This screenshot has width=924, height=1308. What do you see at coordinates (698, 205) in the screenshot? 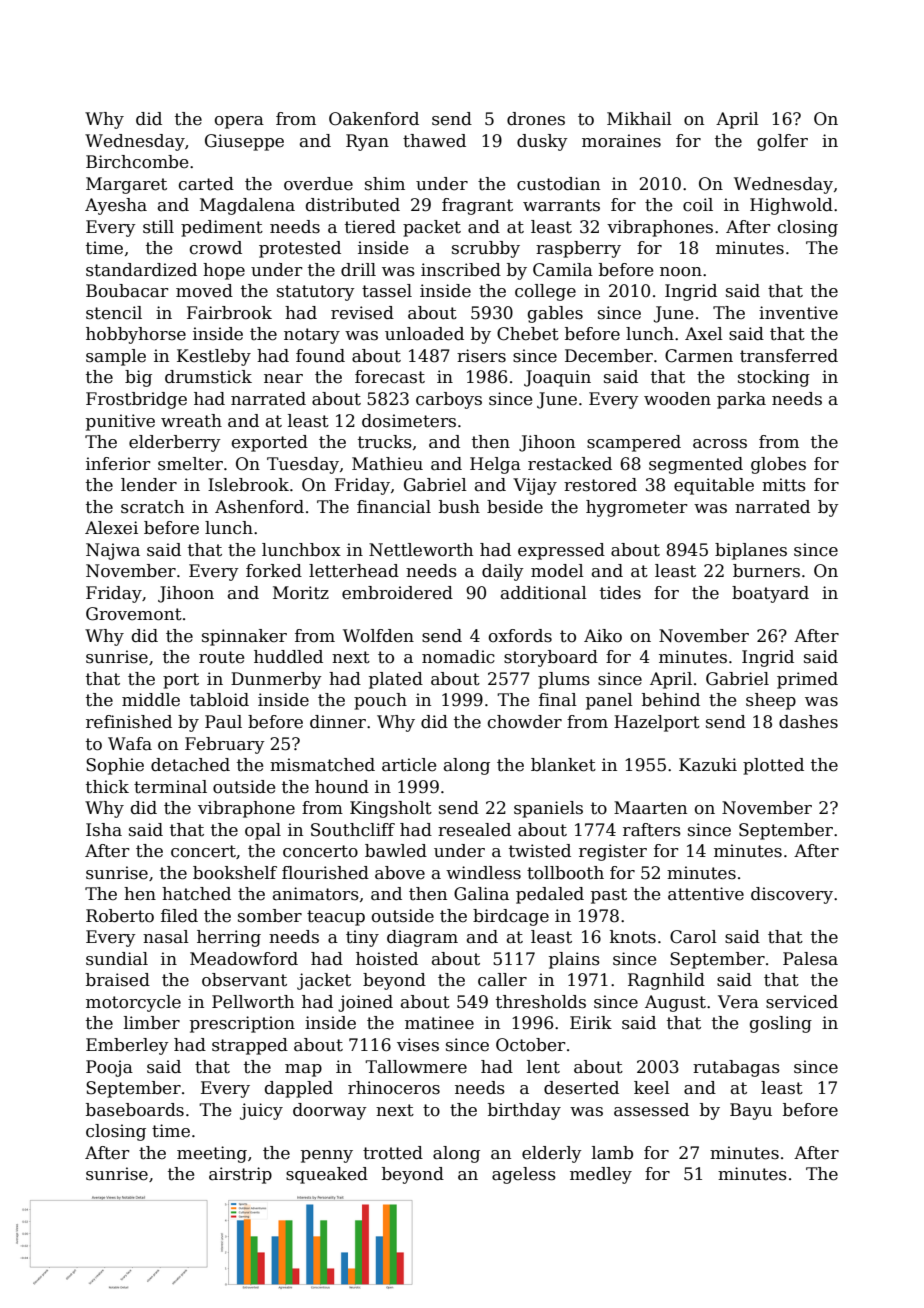
I see `coil` at bounding box center [698, 205].
